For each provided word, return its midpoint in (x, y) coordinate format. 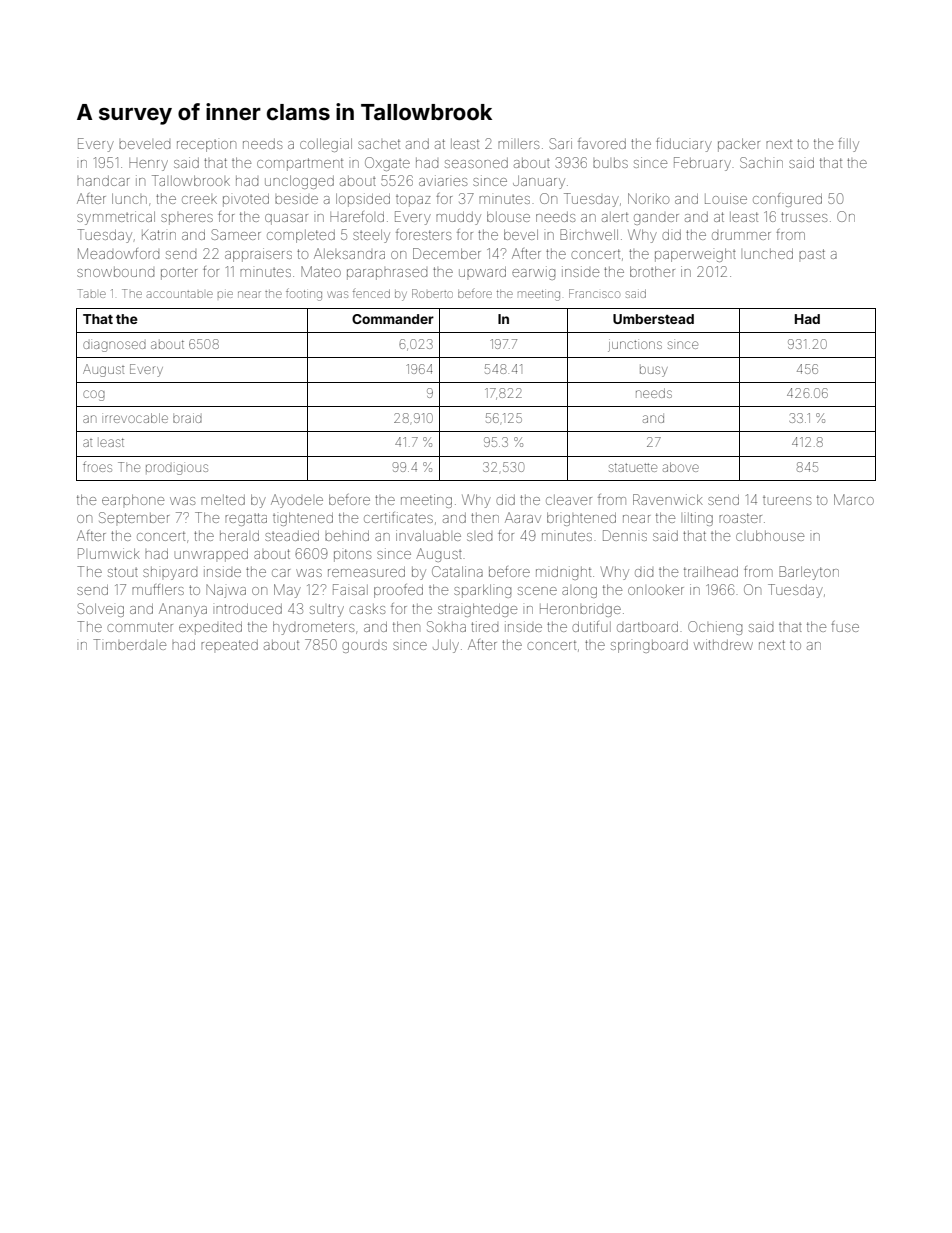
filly (848, 145)
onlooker (656, 590)
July (446, 646)
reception (206, 146)
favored (602, 143)
